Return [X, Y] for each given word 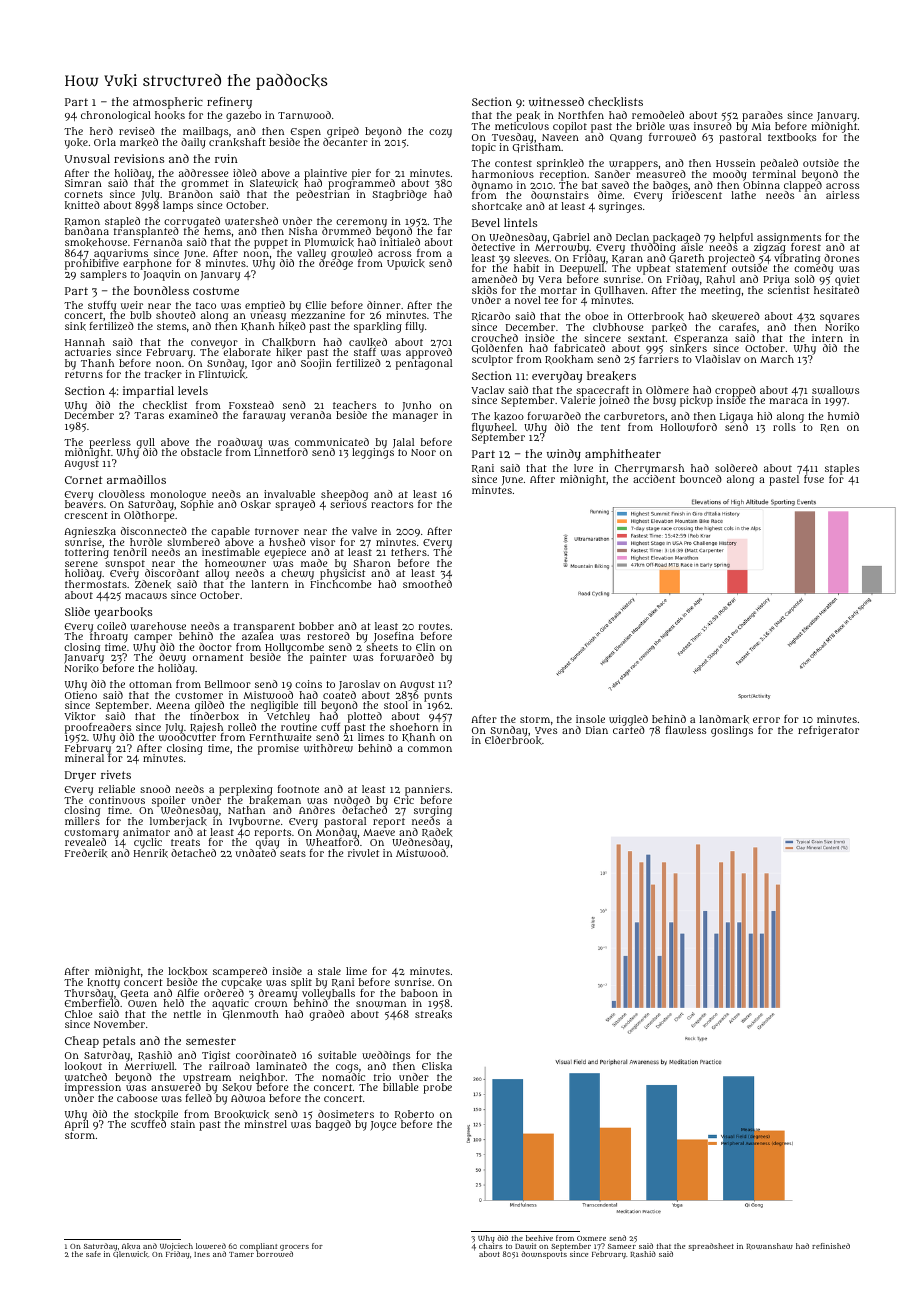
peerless [110, 443]
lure [583, 468]
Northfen [581, 115]
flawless [686, 730]
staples [842, 469]
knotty [103, 983]
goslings [732, 731]
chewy [297, 575]
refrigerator [828, 731]
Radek [437, 832]
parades [762, 117]
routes [434, 626]
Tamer [241, 1254]
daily [193, 143]
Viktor [80, 716]
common [430, 749]
